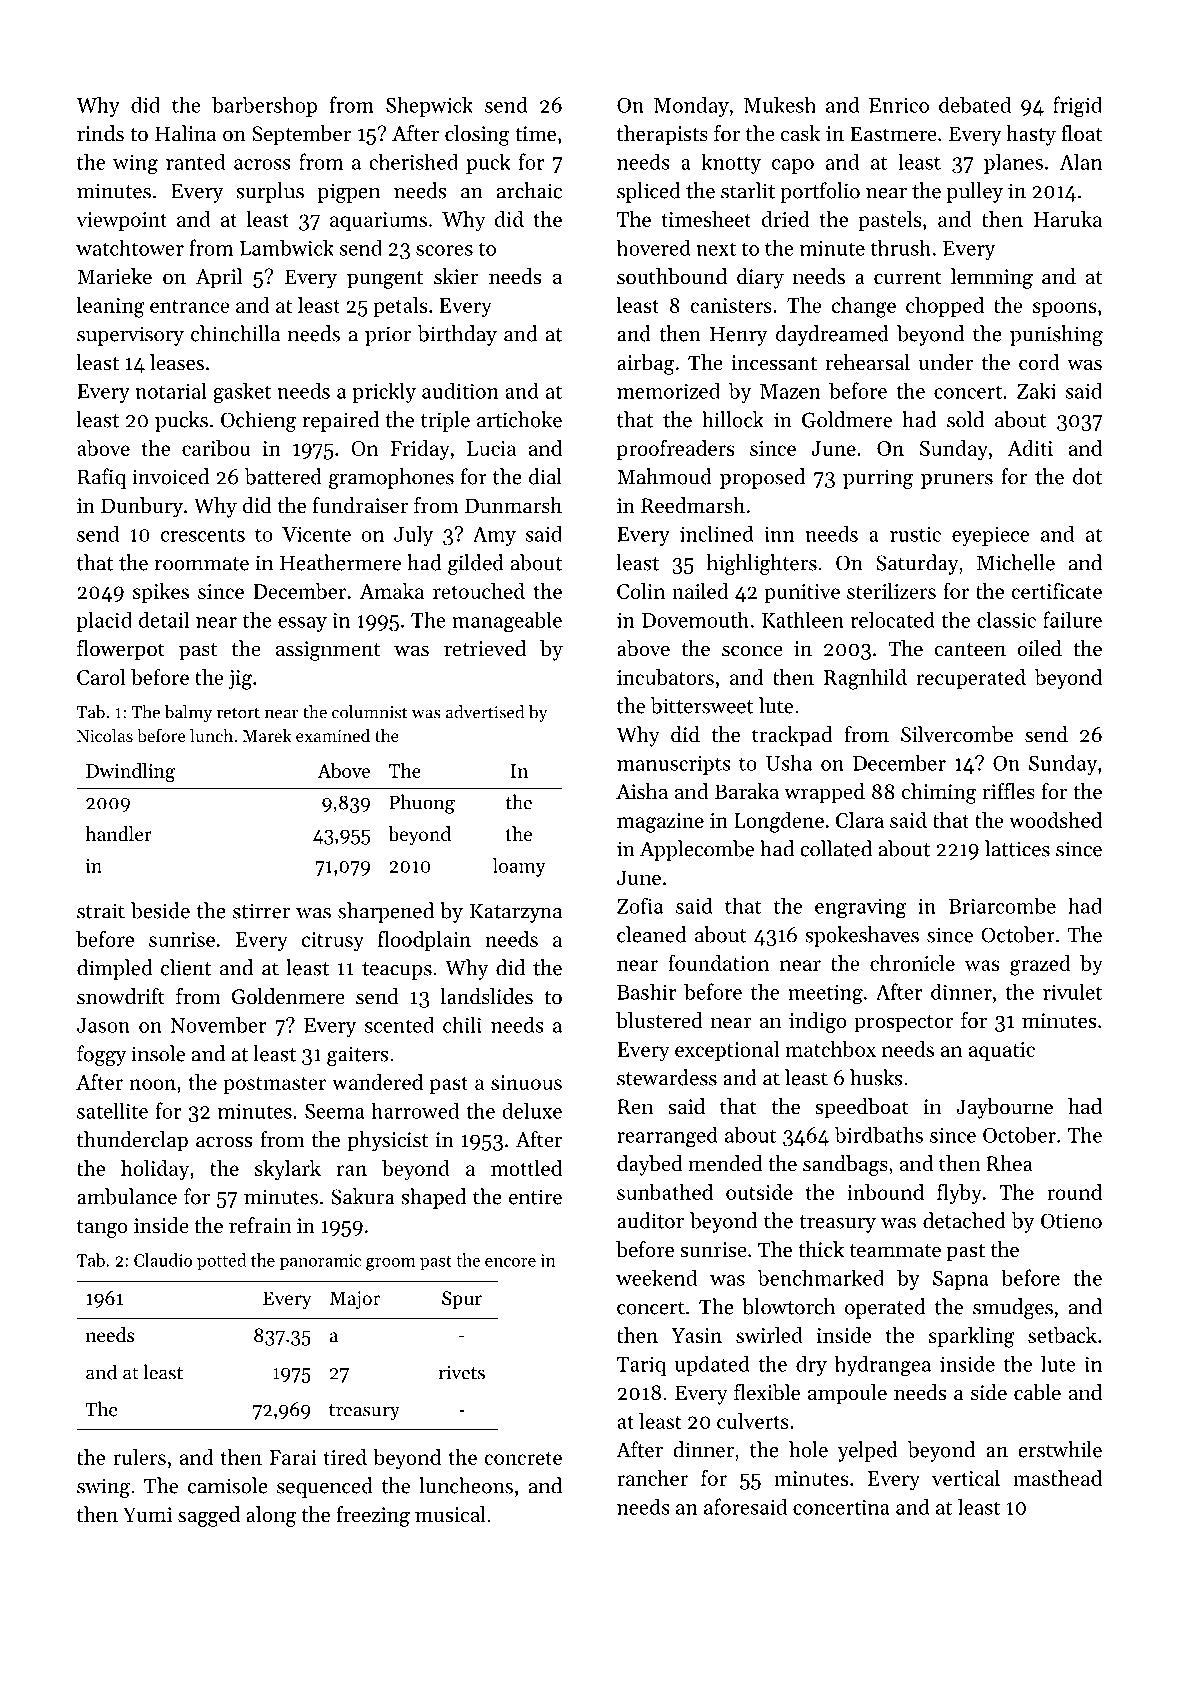 The width and height of the screenshot is (1179, 1707). I want to click on placid, so click(104, 621).
